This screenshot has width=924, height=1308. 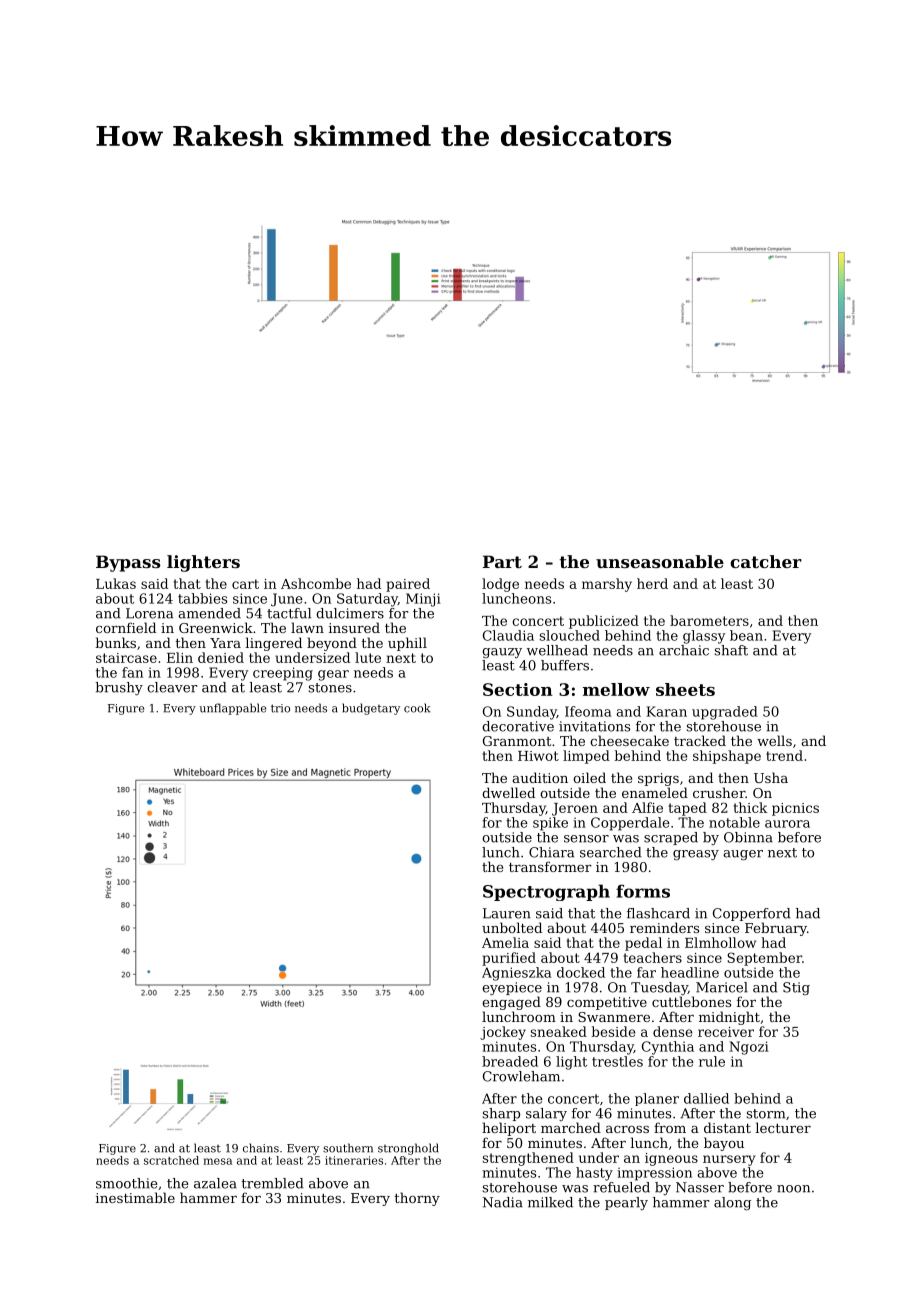 I want to click on Ngozi, so click(x=749, y=1048).
